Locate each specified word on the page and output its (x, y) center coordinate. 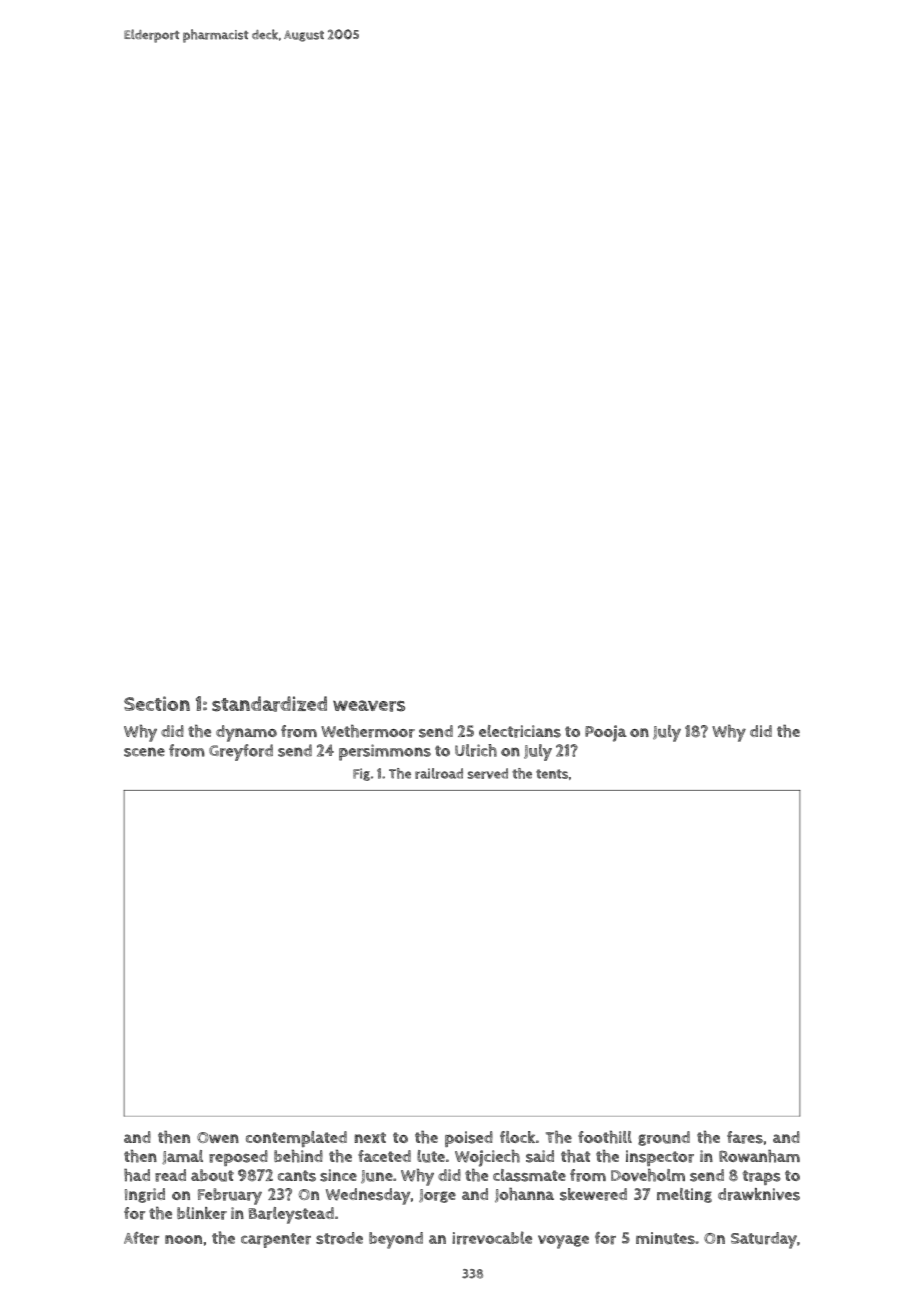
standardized (269, 704)
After (141, 1238)
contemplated (296, 1139)
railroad (439, 773)
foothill (605, 1137)
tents (552, 774)
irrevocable (492, 1238)
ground (664, 1138)
